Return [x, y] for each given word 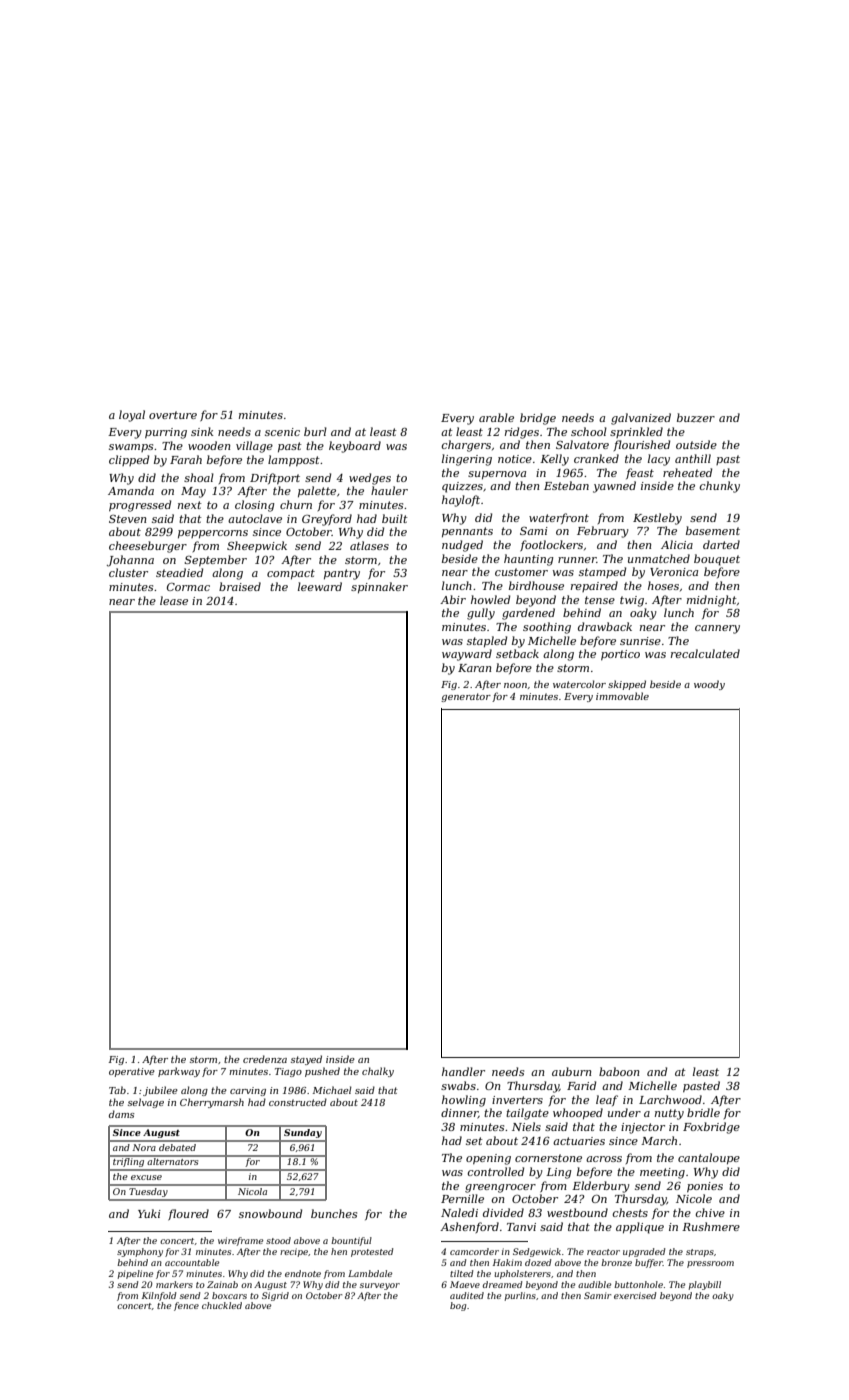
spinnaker [379, 587]
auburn [572, 1071]
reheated [687, 472]
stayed [306, 1060]
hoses [663, 585]
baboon [619, 1071]
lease [174, 600]
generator [466, 697]
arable [496, 417]
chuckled [222, 1305]
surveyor [380, 1286]
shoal [199, 477]
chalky [378, 1072]
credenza [265, 1059]
